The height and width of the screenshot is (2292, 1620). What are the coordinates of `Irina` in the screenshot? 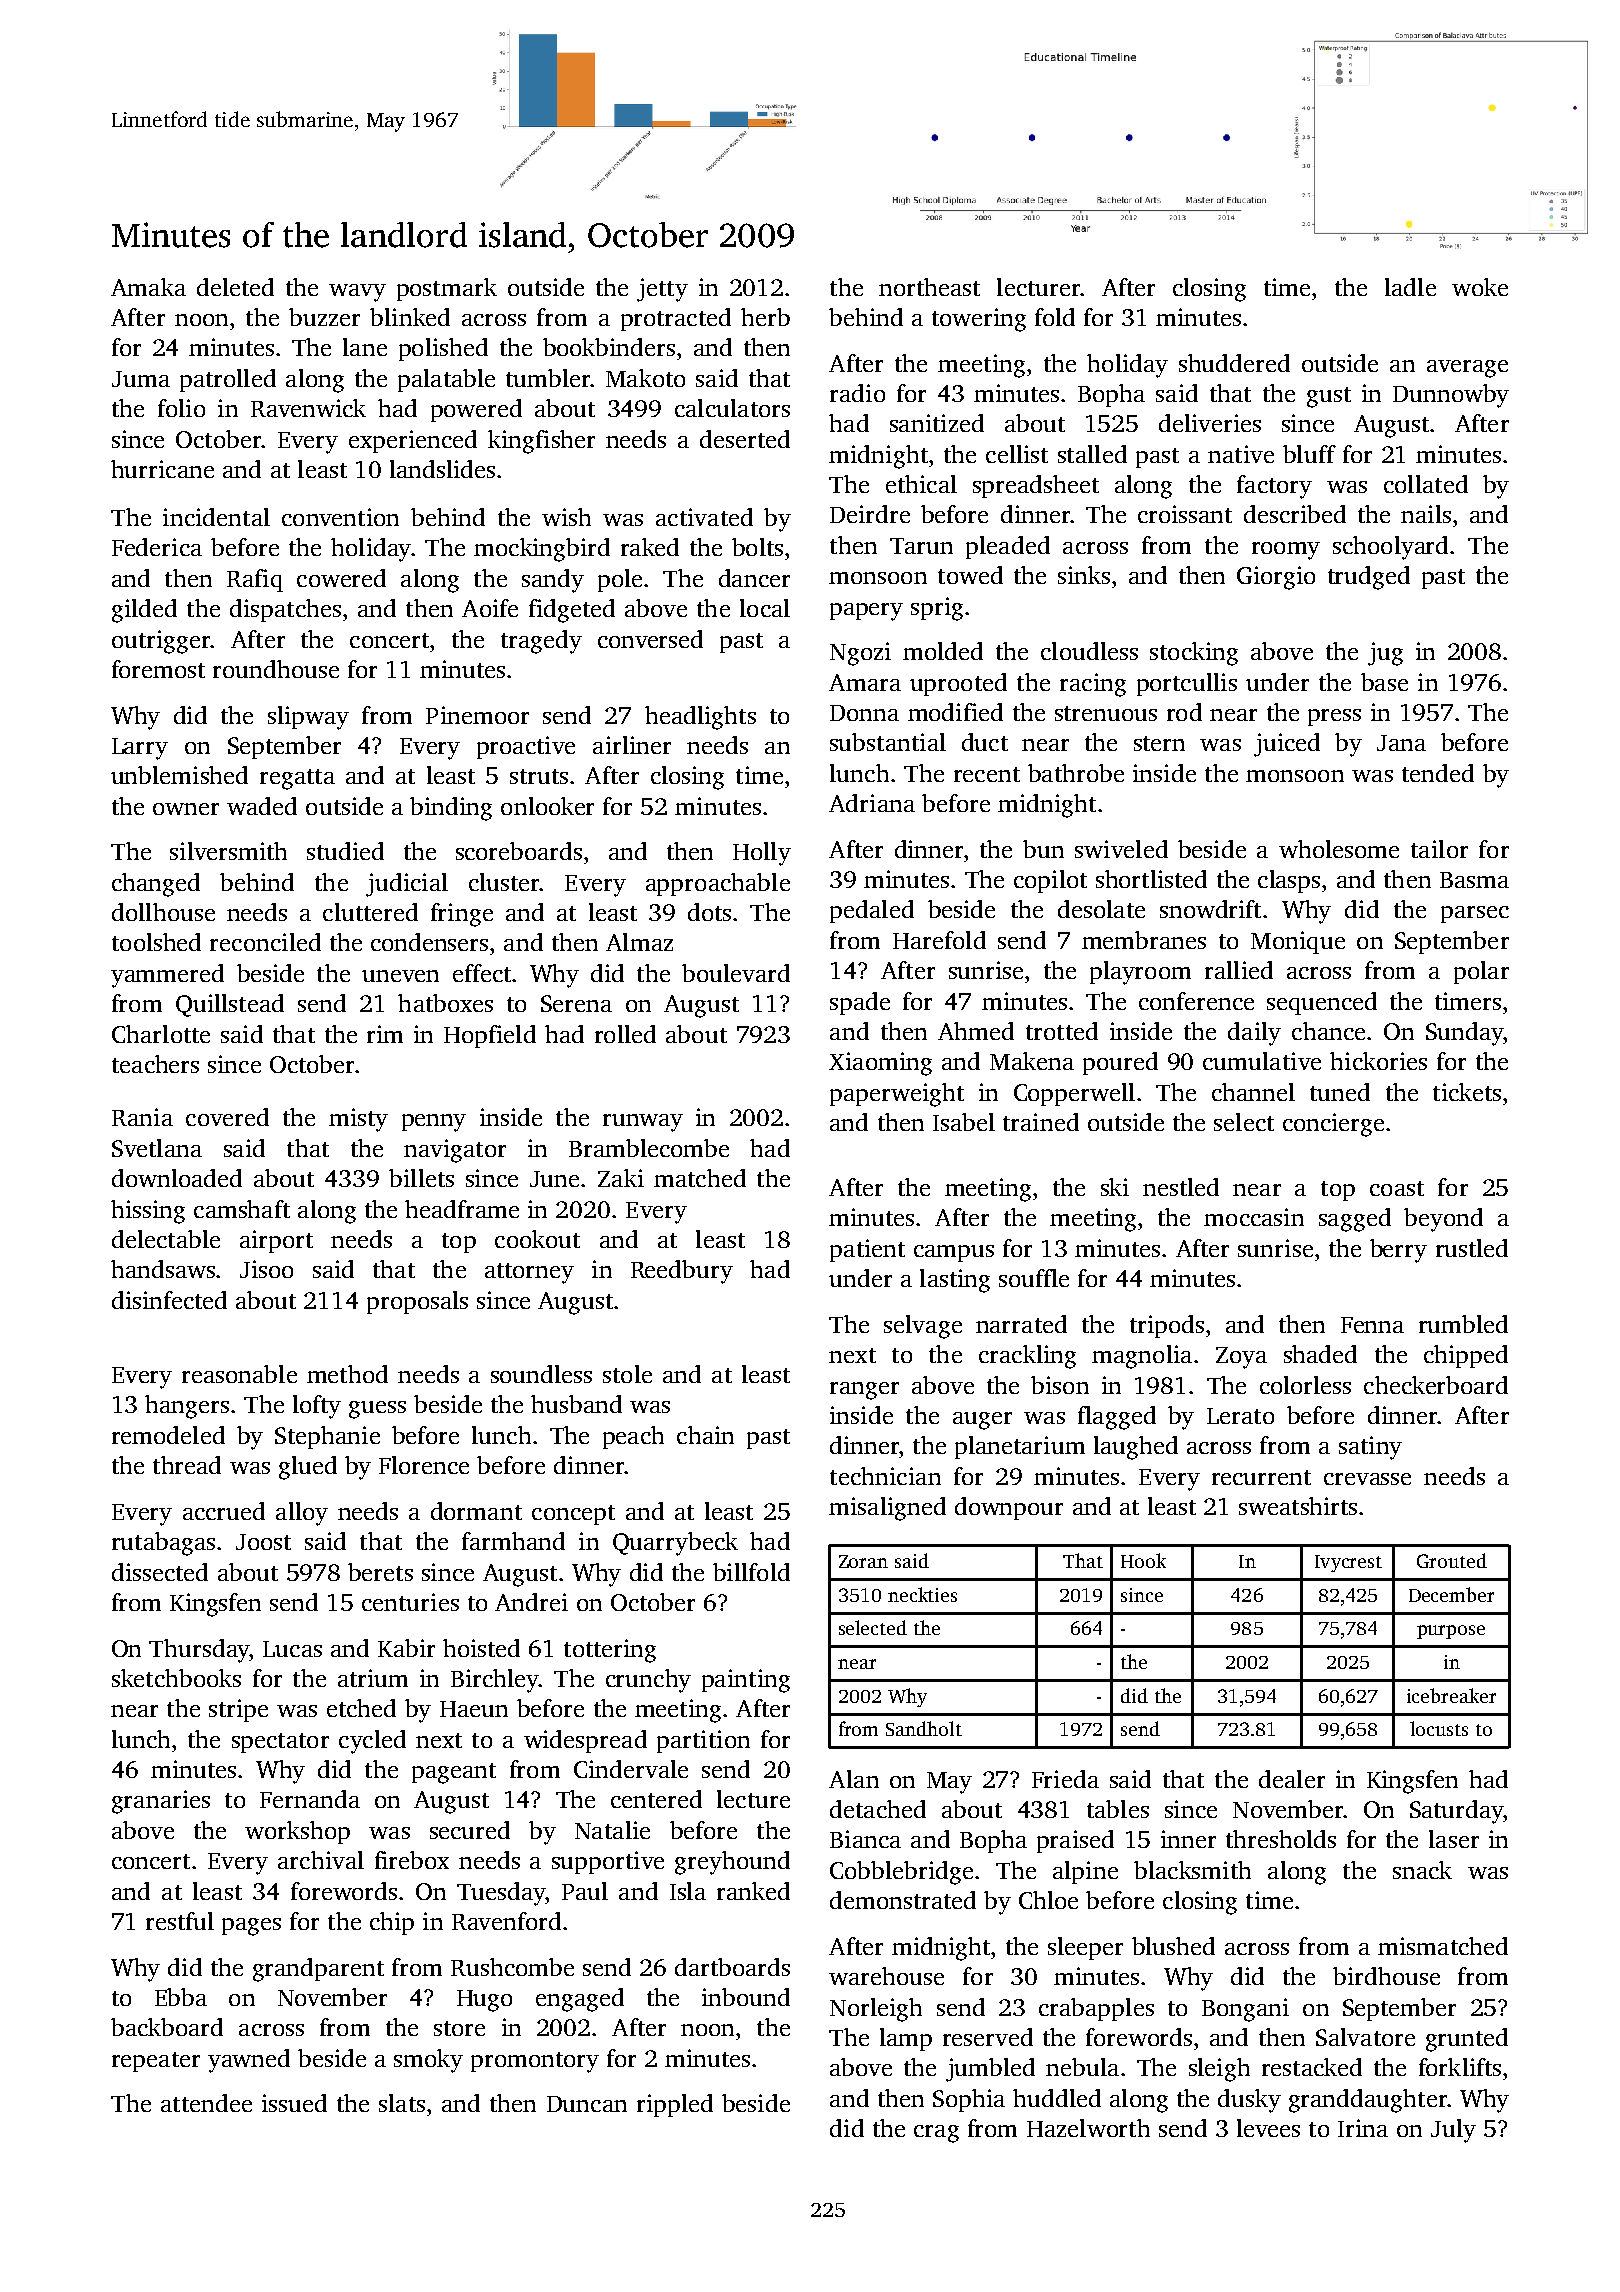 It's located at (1363, 2128).
